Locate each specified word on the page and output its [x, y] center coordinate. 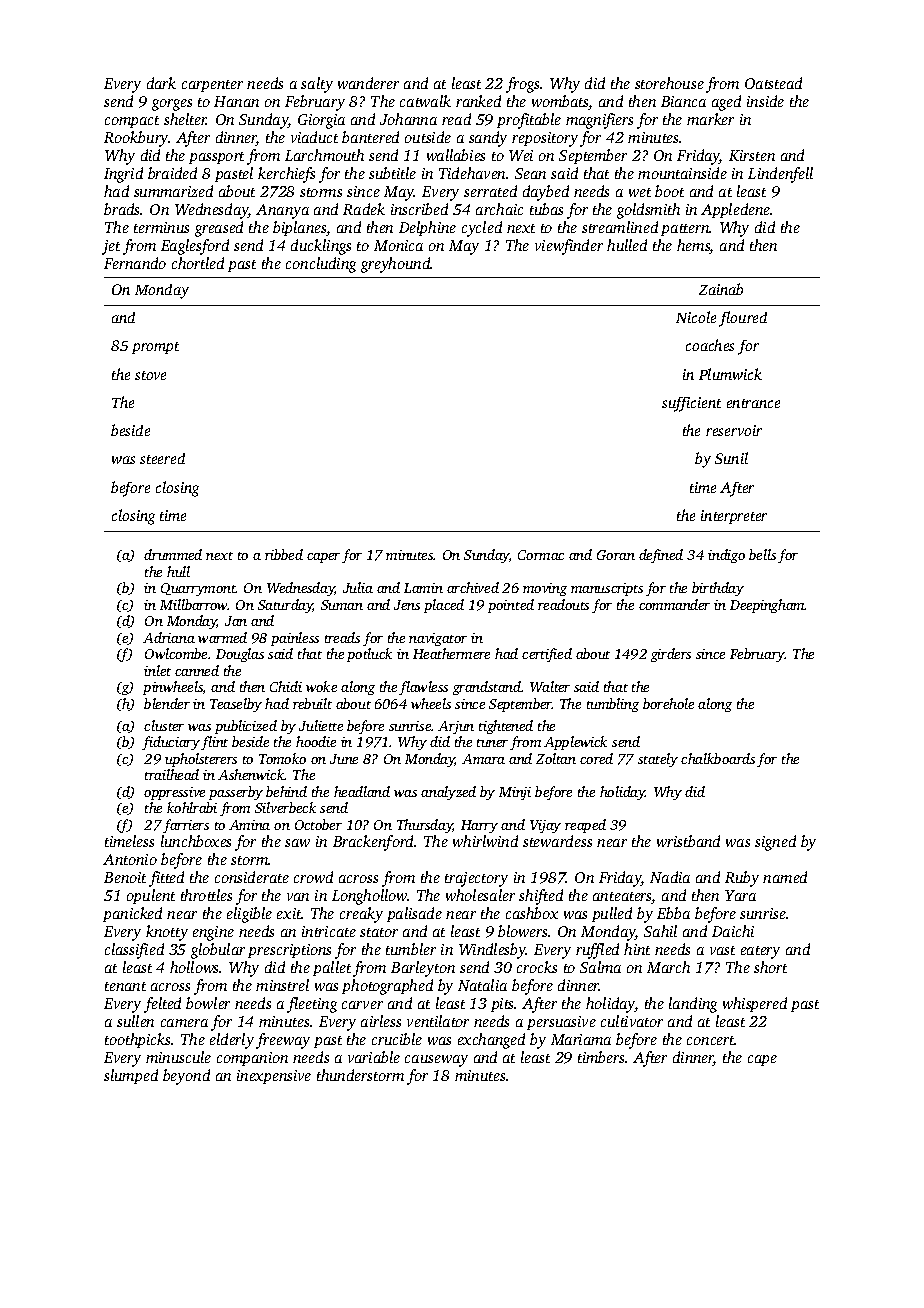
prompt [155, 348]
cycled [482, 229]
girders [671, 655]
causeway [436, 1061]
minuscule [178, 1057]
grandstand [487, 688]
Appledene [736, 210]
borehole [668, 703]
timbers [601, 1057]
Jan [236, 621]
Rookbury [136, 139]
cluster [164, 725]
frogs [522, 85]
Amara [483, 759]
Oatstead [773, 83]
